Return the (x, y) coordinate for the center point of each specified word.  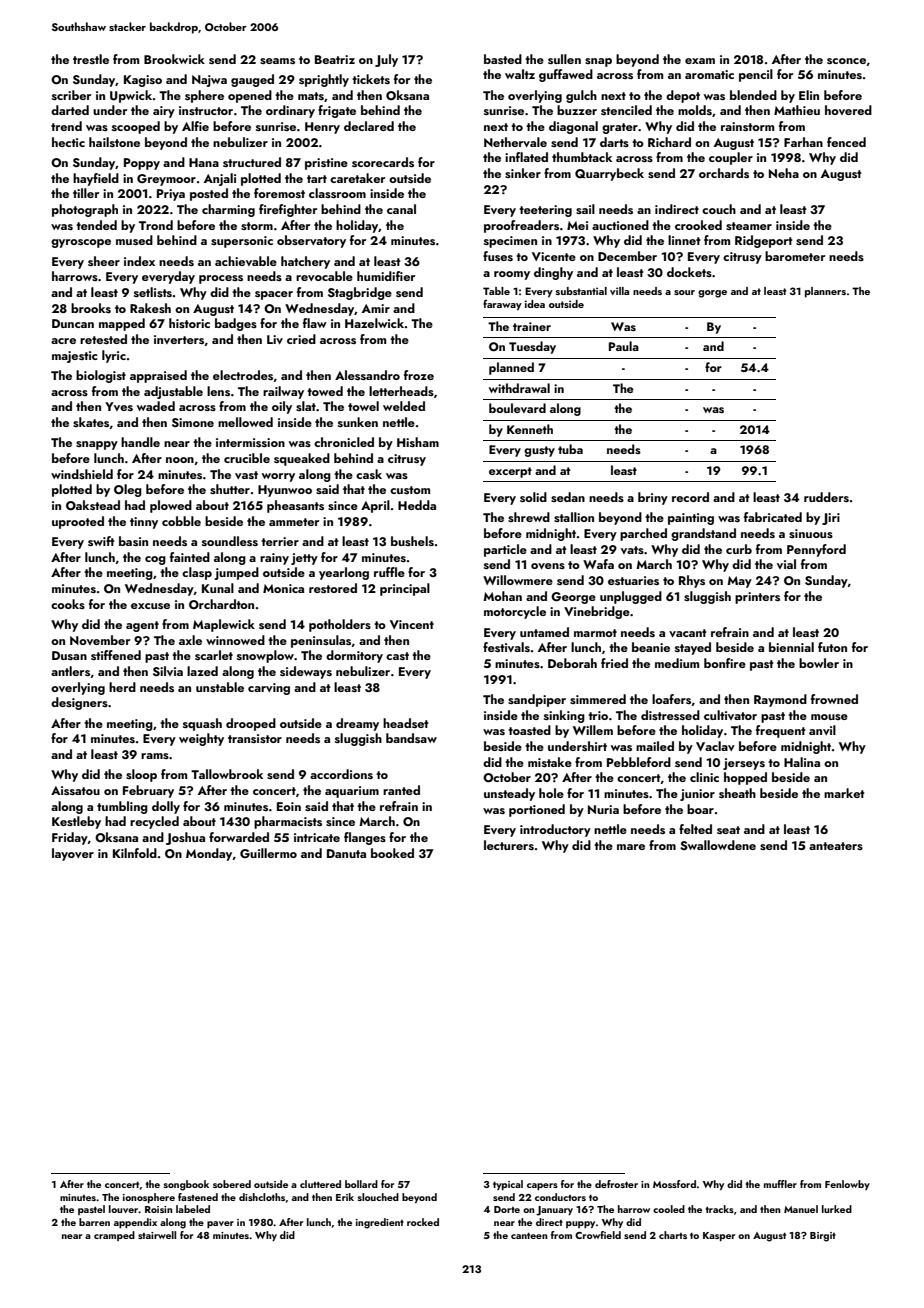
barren (94, 1222)
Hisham (418, 442)
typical (508, 1185)
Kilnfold (135, 853)
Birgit (823, 1237)
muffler (780, 1184)
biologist (101, 376)
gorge (712, 294)
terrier (280, 541)
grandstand (703, 534)
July (386, 60)
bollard (361, 1184)
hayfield (96, 179)
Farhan (803, 142)
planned (511, 368)
